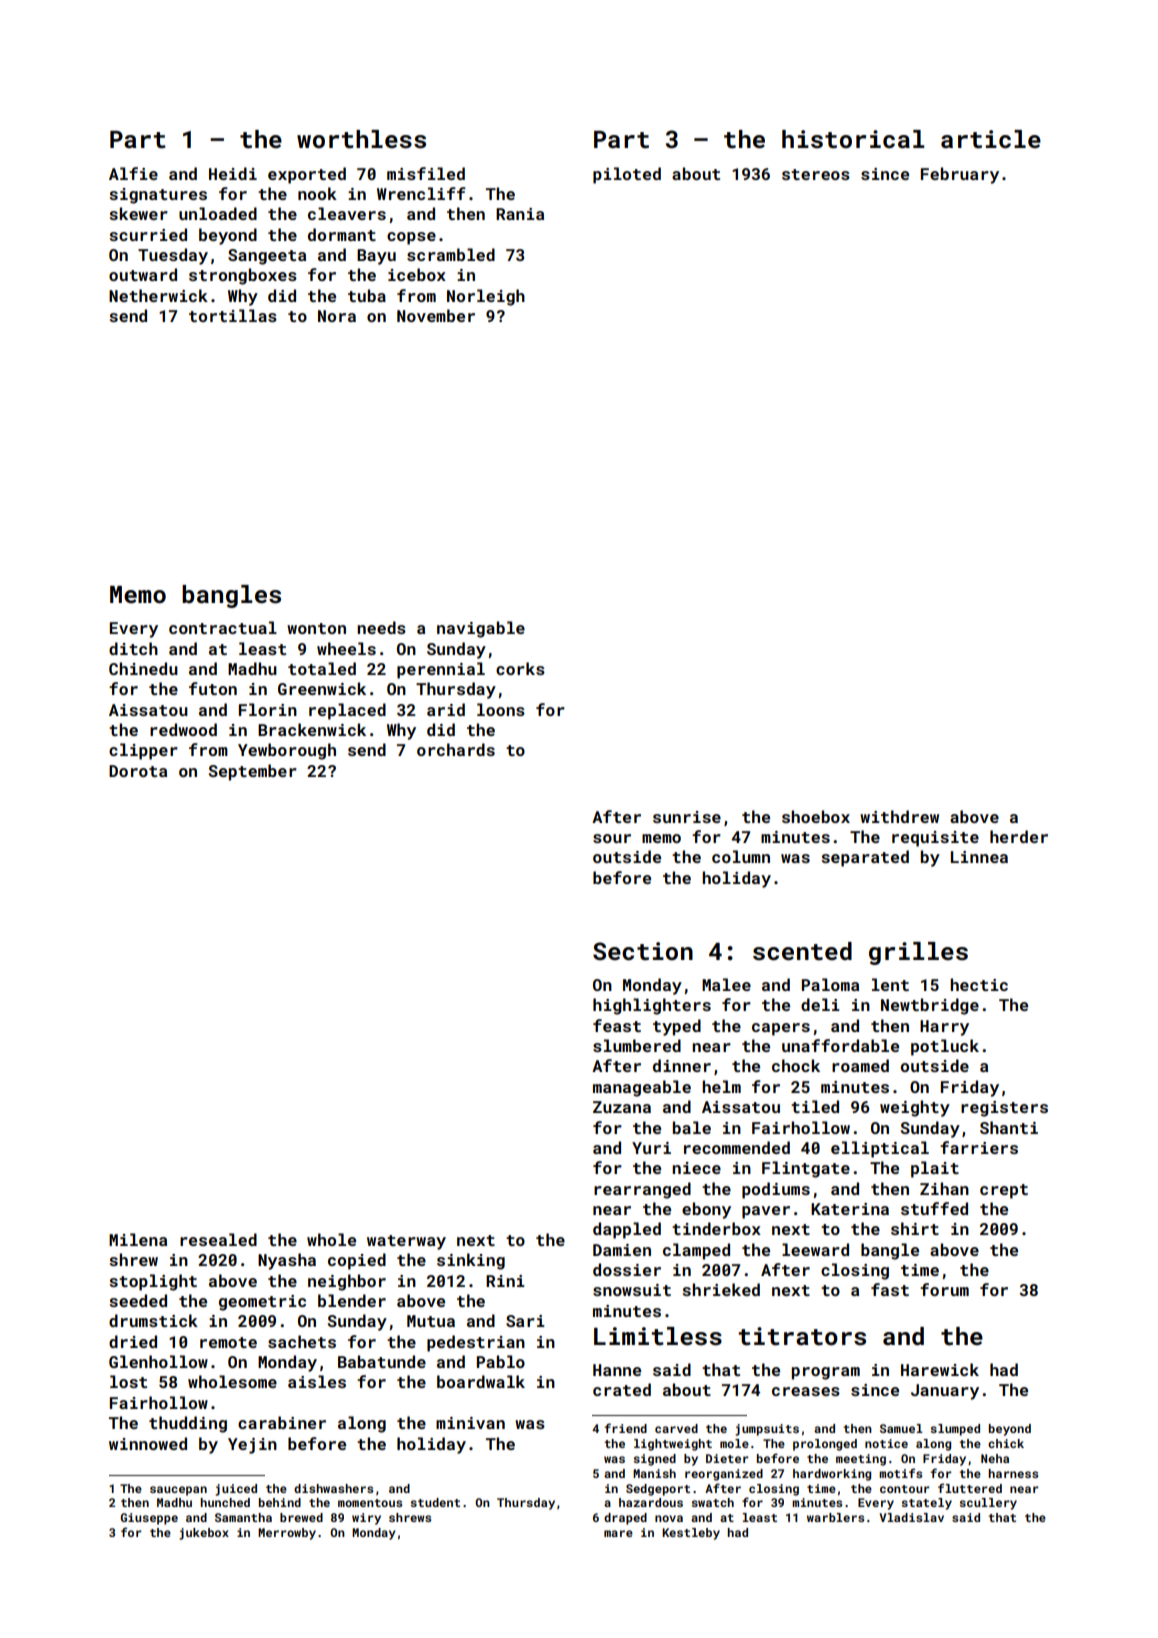 The image size is (1158, 1638). I want to click on scullery, so click(988, 1504).
